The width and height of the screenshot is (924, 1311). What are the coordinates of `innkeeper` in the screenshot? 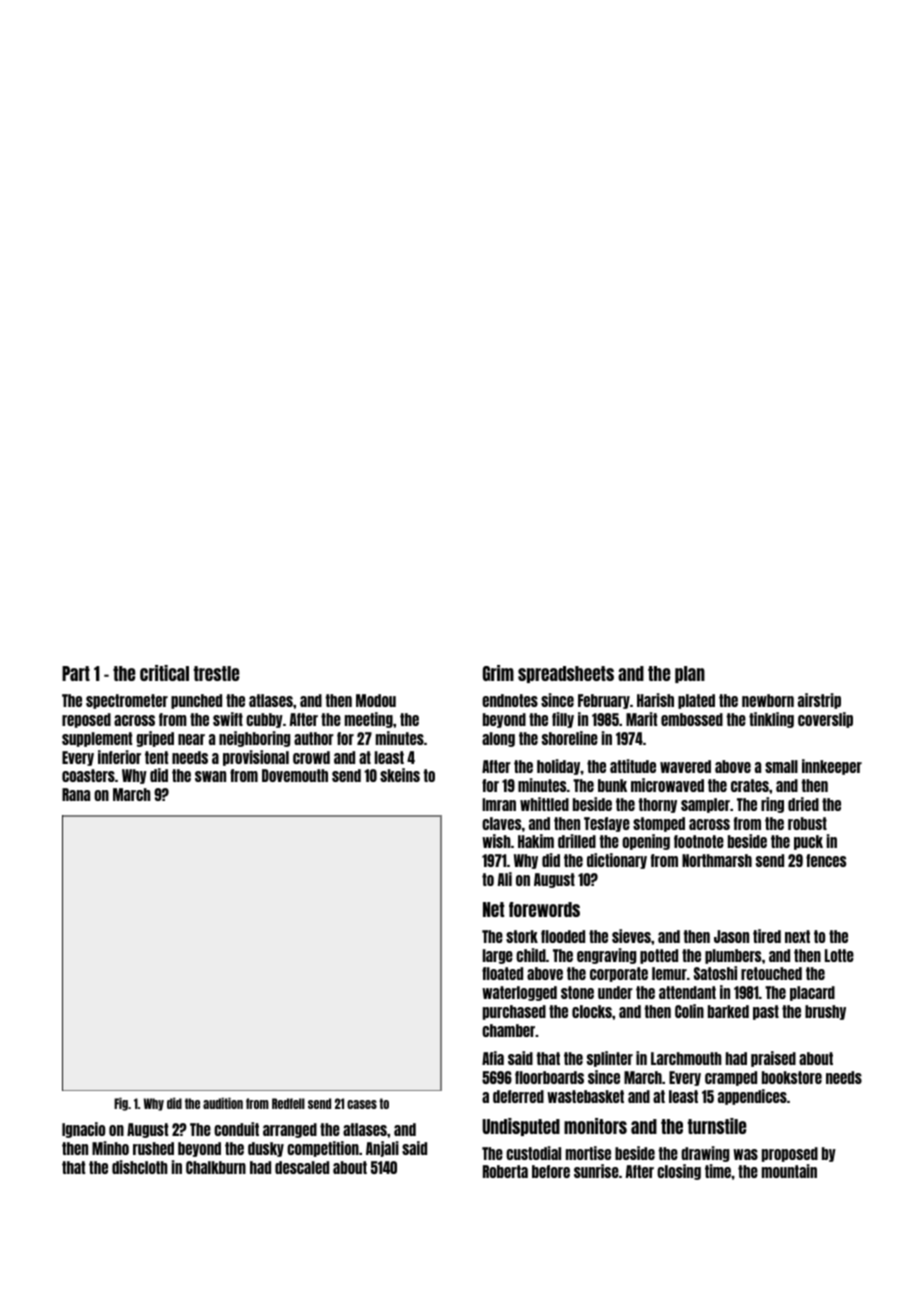 It's located at (832, 767).
